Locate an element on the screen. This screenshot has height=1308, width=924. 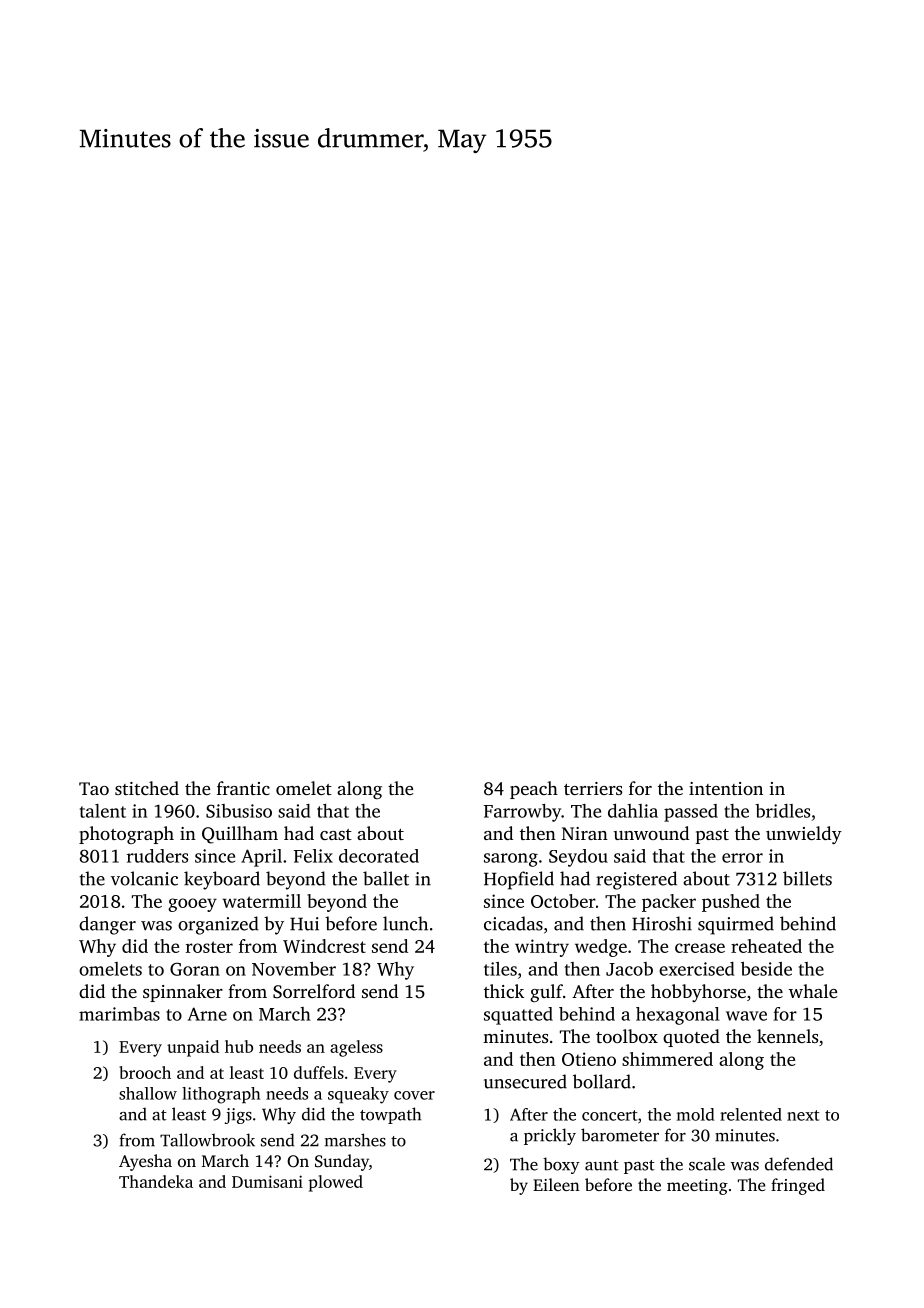
Tallowbrook is located at coordinates (207, 1140).
